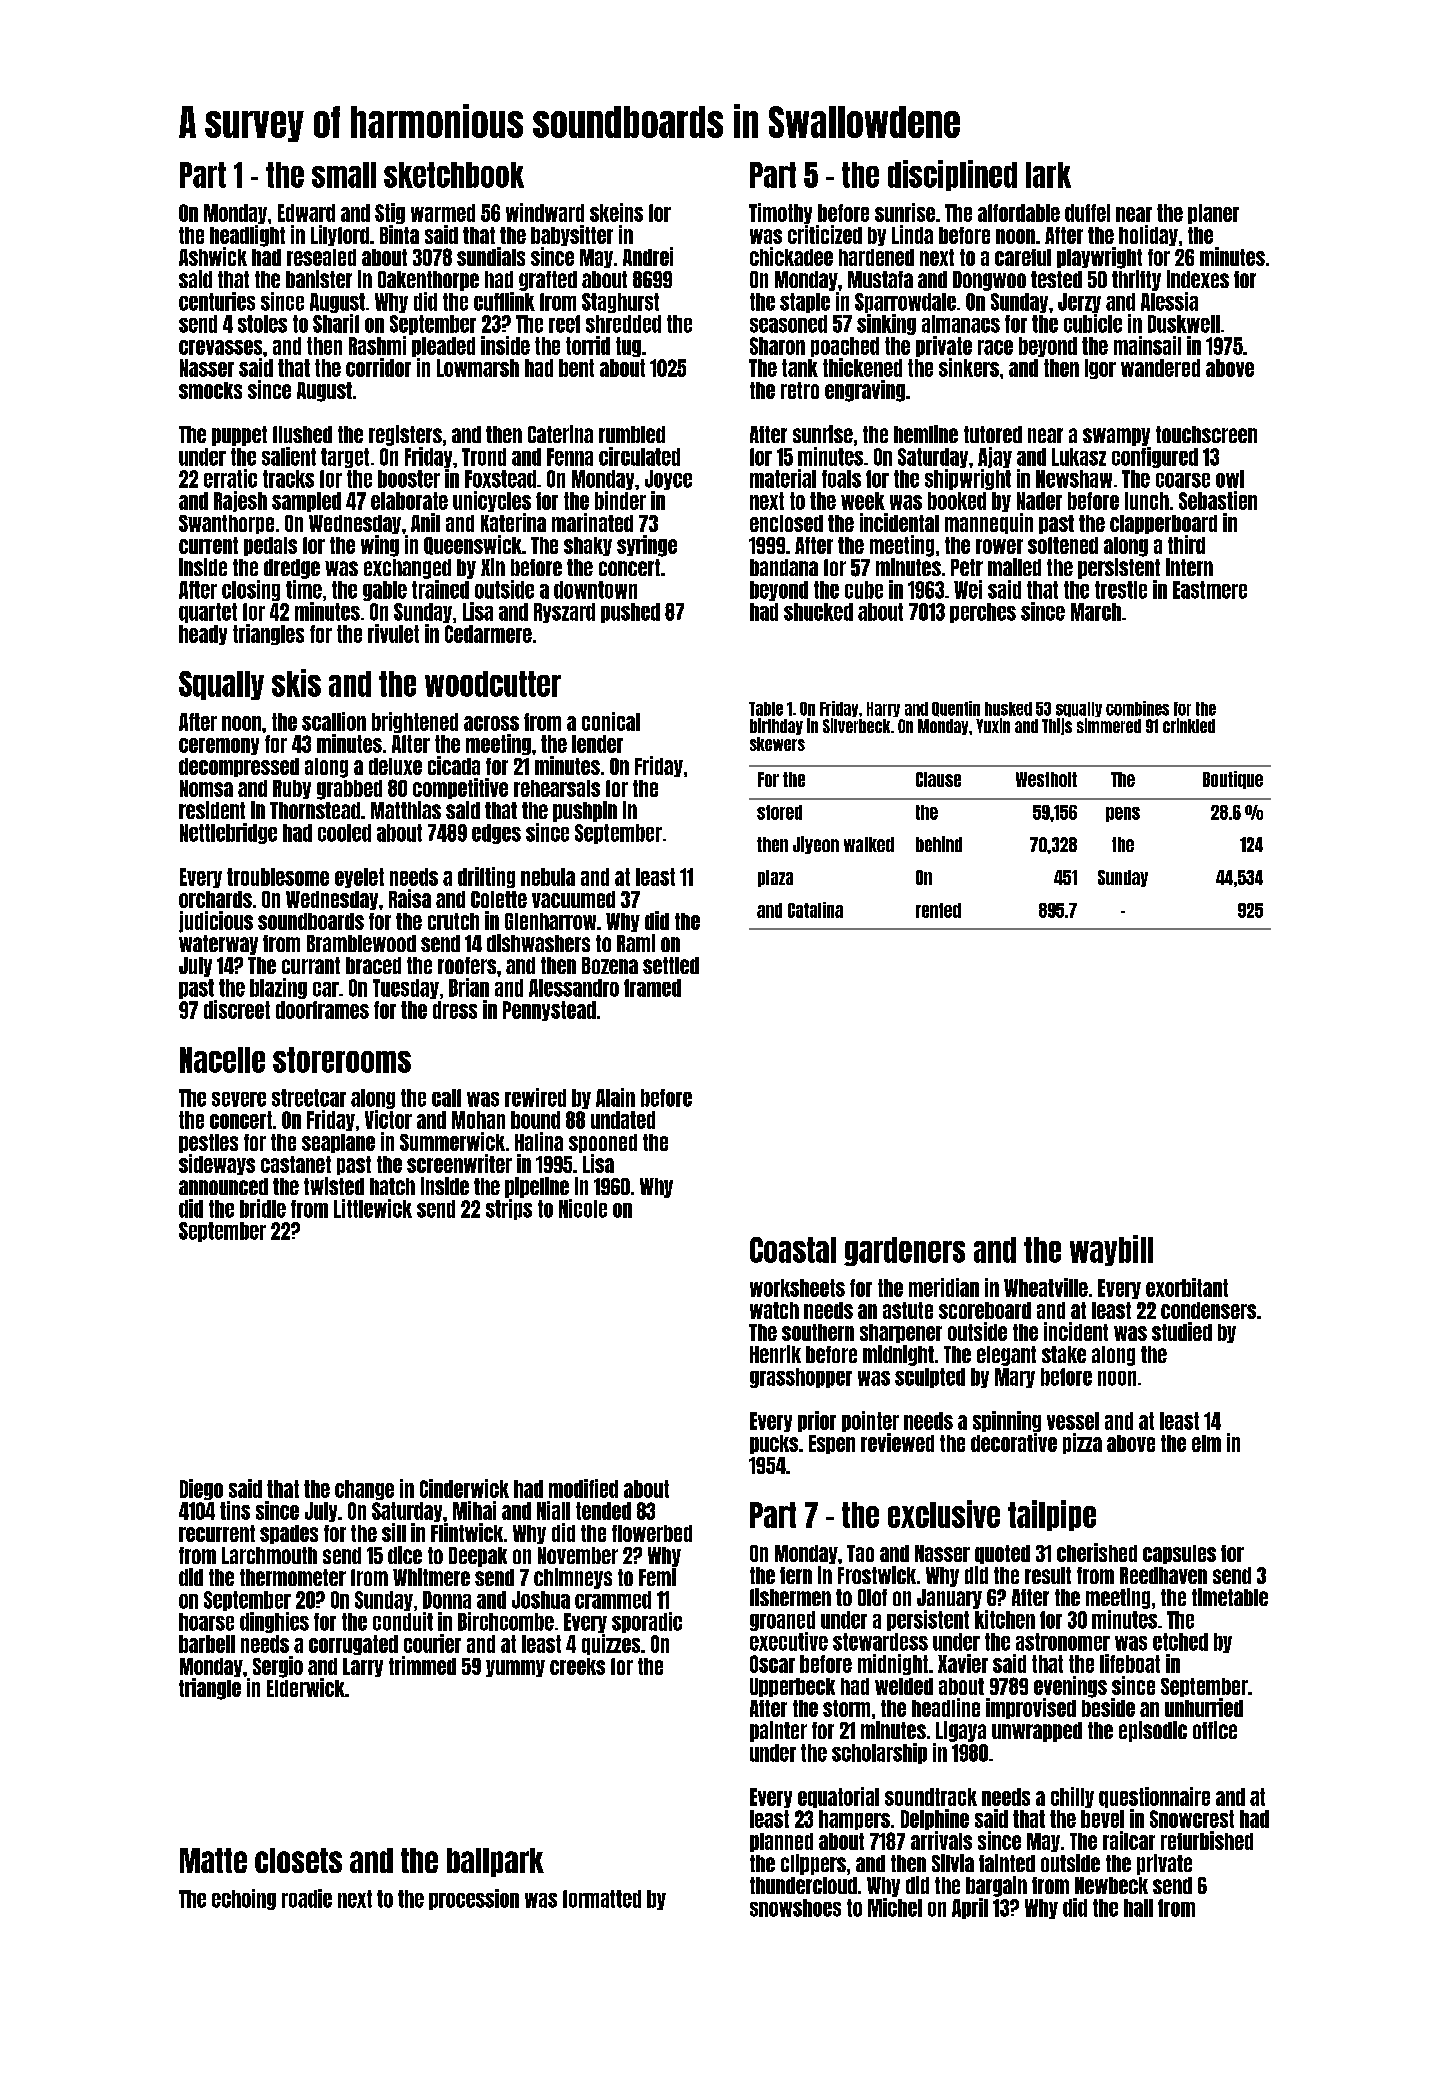 This screenshot has width=1450, height=2100. Describe the element at coordinates (446, 1098) in the screenshot. I see `calf` at that location.
